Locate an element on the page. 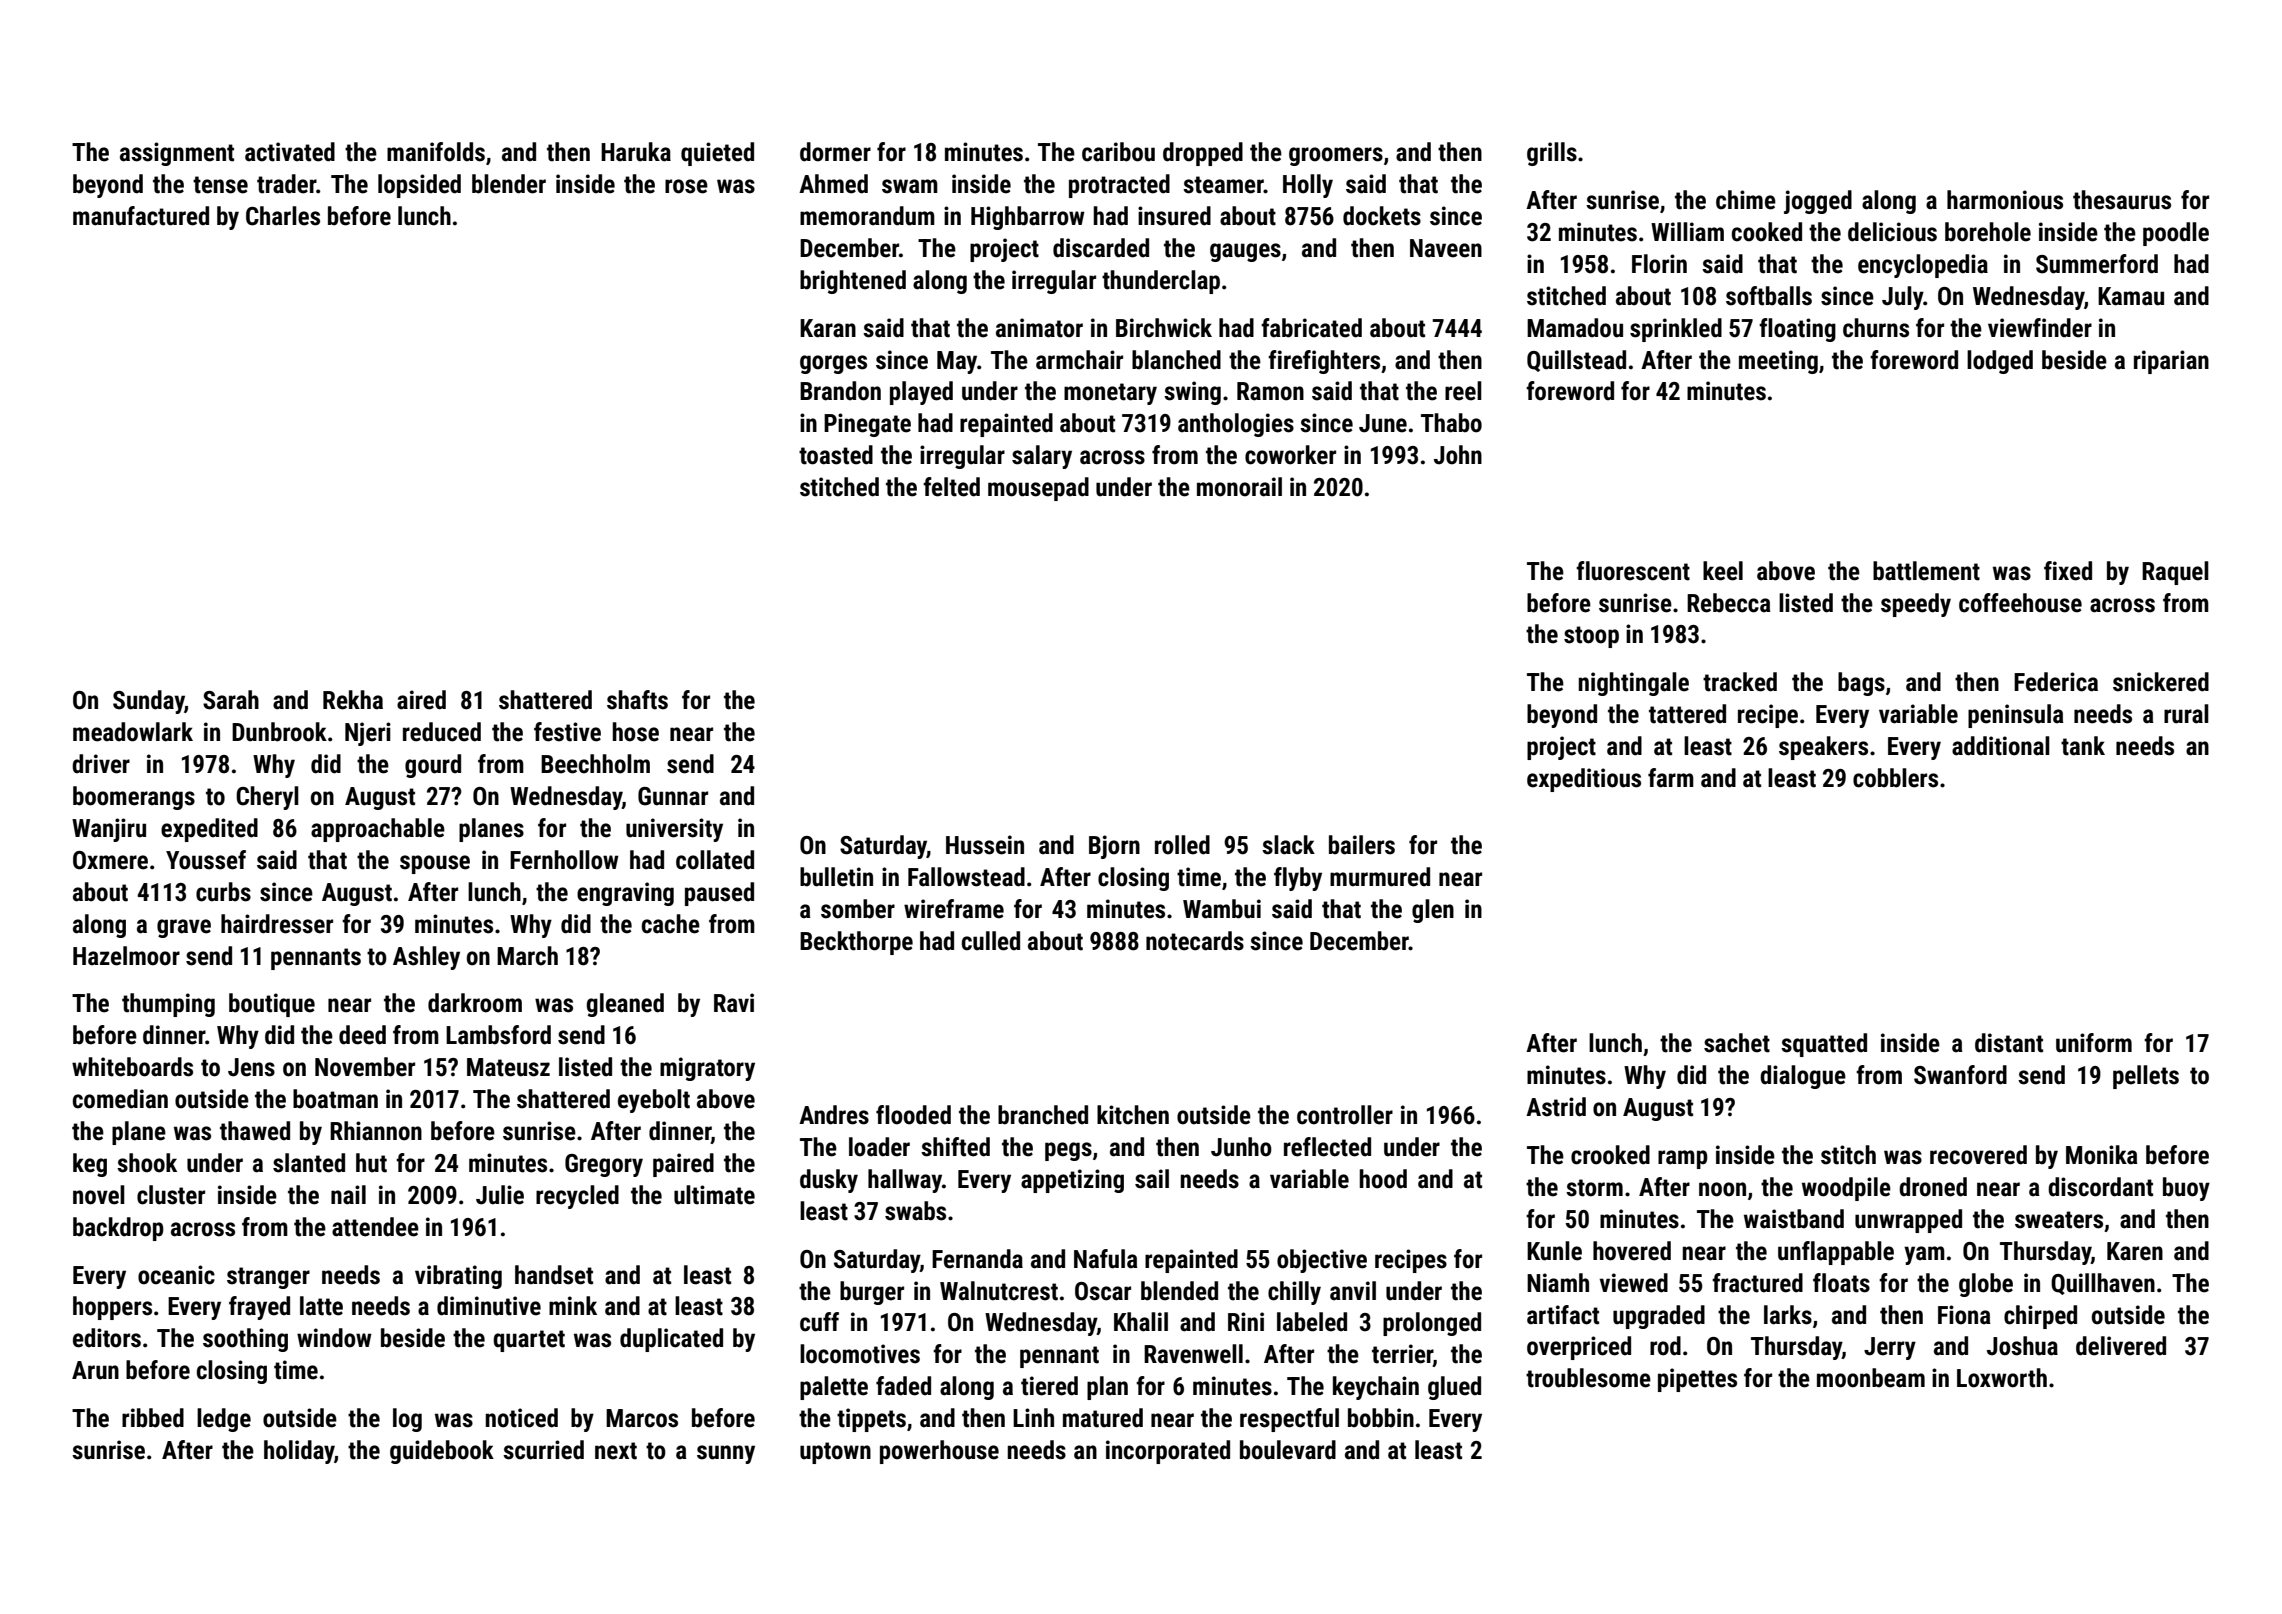 The width and height of the page is (2282, 1614). guidebook is located at coordinates (442, 1452).
